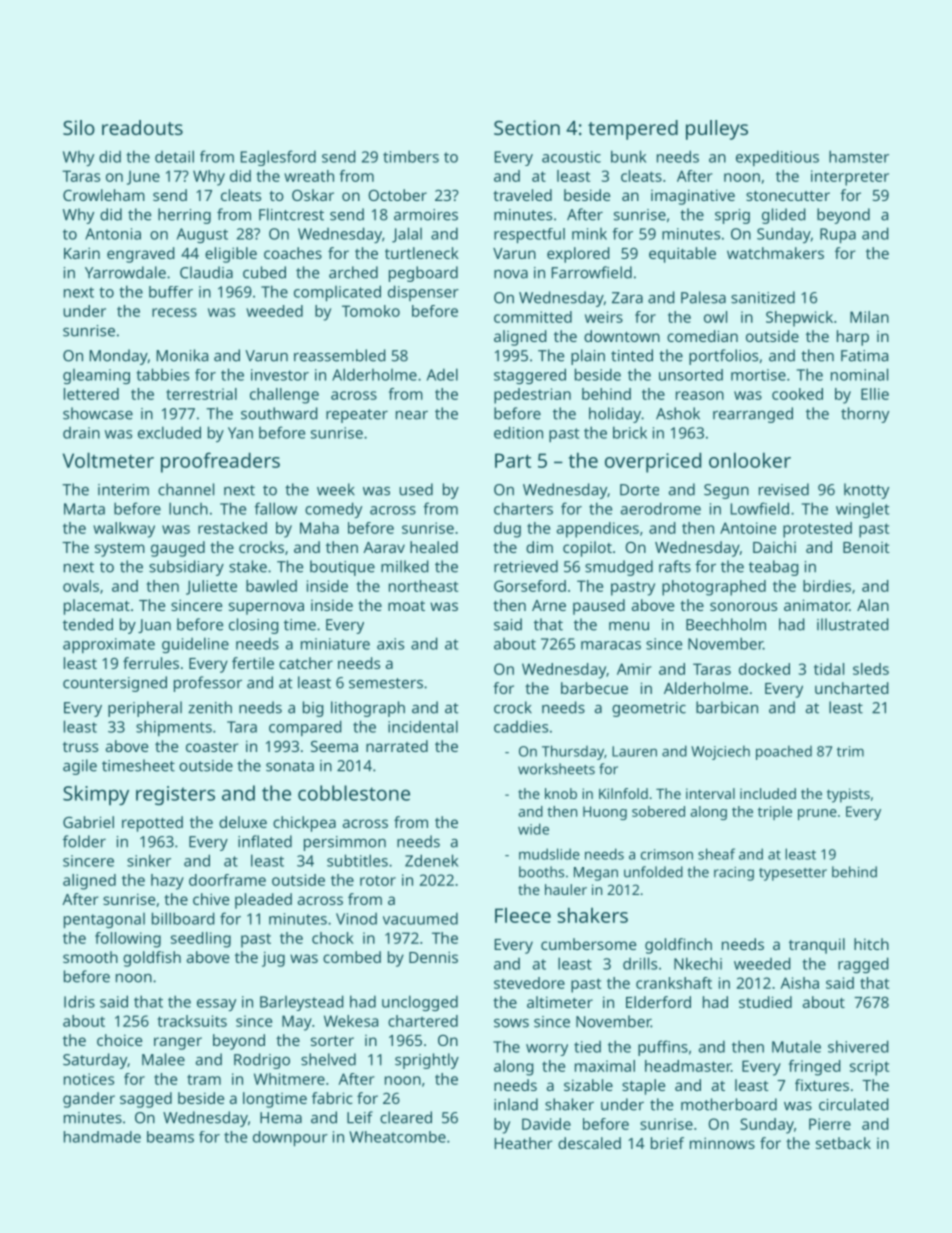  What do you see at coordinates (698, 963) in the screenshot?
I see `Nkechi` at bounding box center [698, 963].
